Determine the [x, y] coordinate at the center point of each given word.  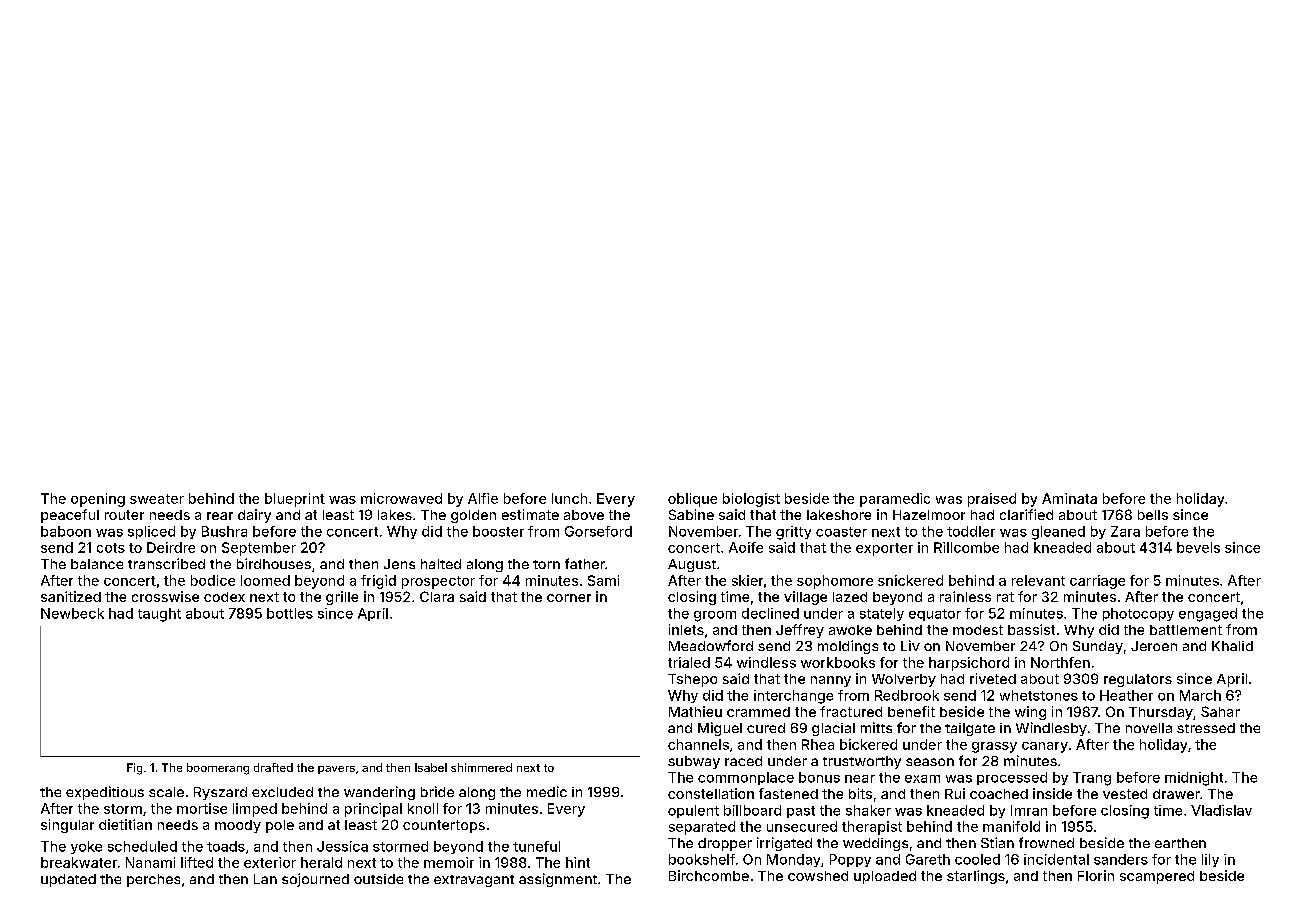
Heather [1126, 695]
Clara [437, 596]
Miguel [720, 729]
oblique [692, 500]
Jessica [342, 846]
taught [159, 615]
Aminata [1069, 498]
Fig [134, 769]
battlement [1186, 630]
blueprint [295, 500]
